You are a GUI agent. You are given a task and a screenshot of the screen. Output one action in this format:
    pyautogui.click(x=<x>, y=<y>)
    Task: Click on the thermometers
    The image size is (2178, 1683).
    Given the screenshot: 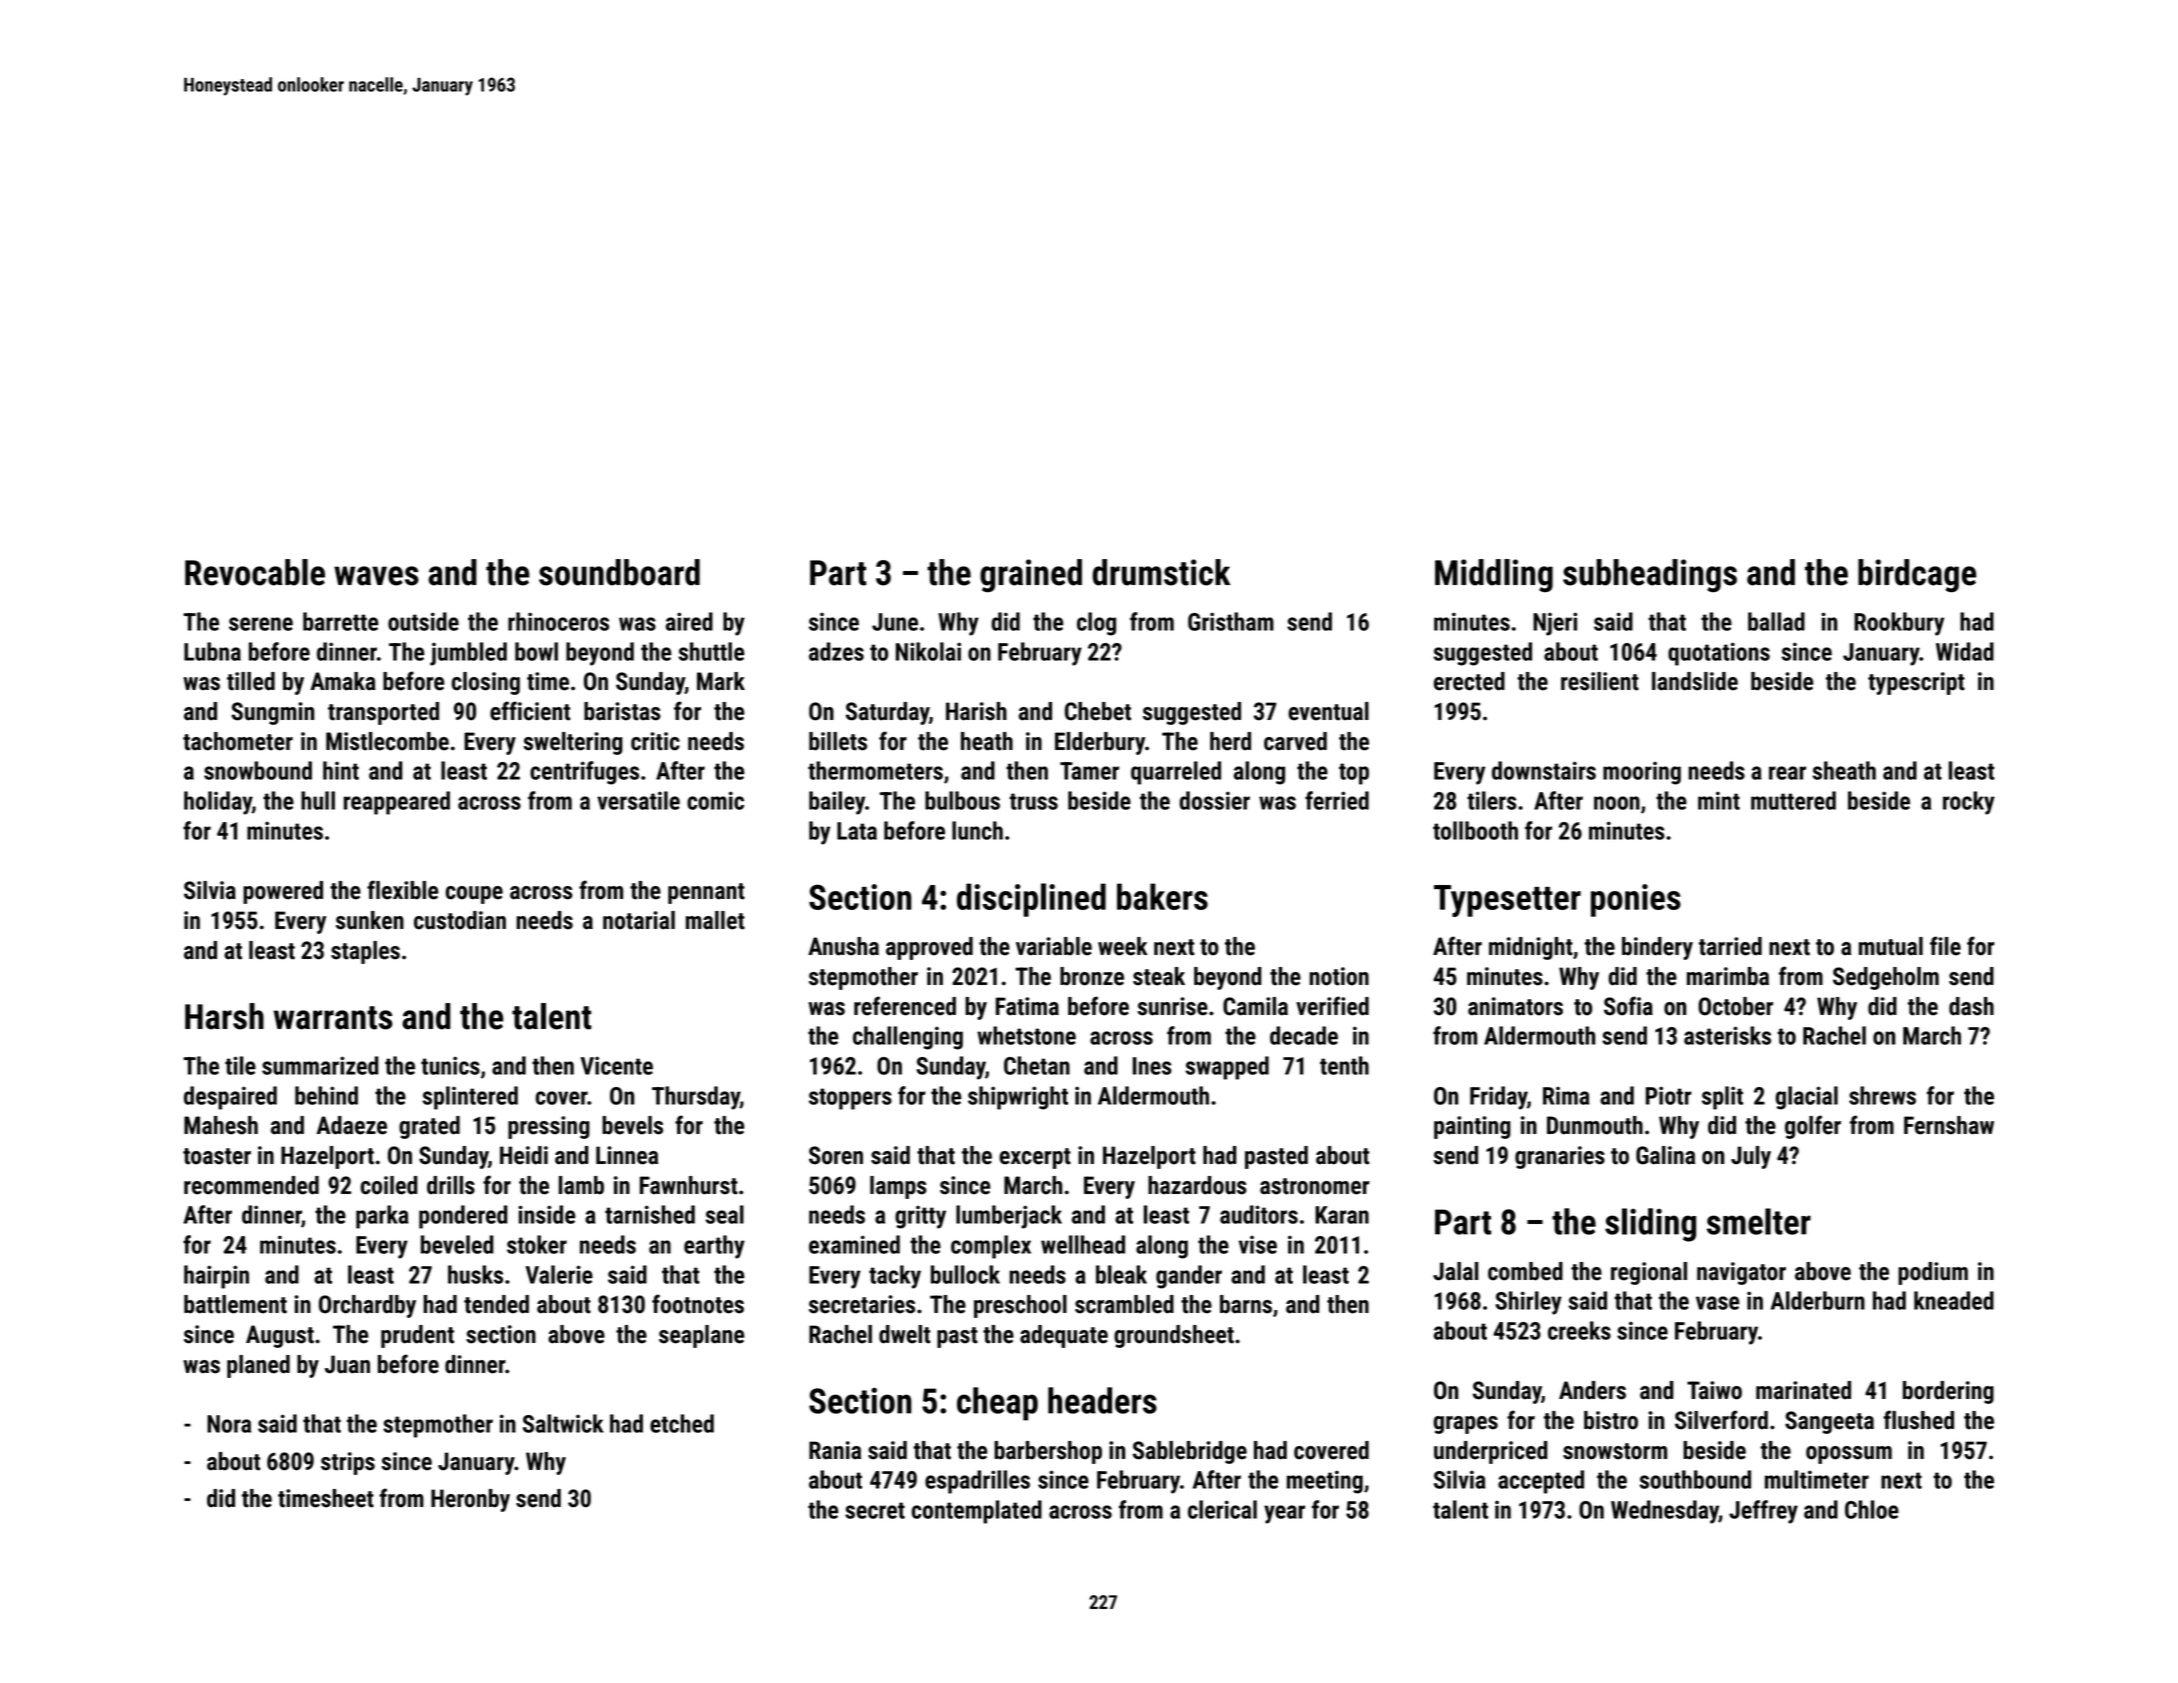 What is the action you would take?
    pyautogui.click(x=875, y=770)
